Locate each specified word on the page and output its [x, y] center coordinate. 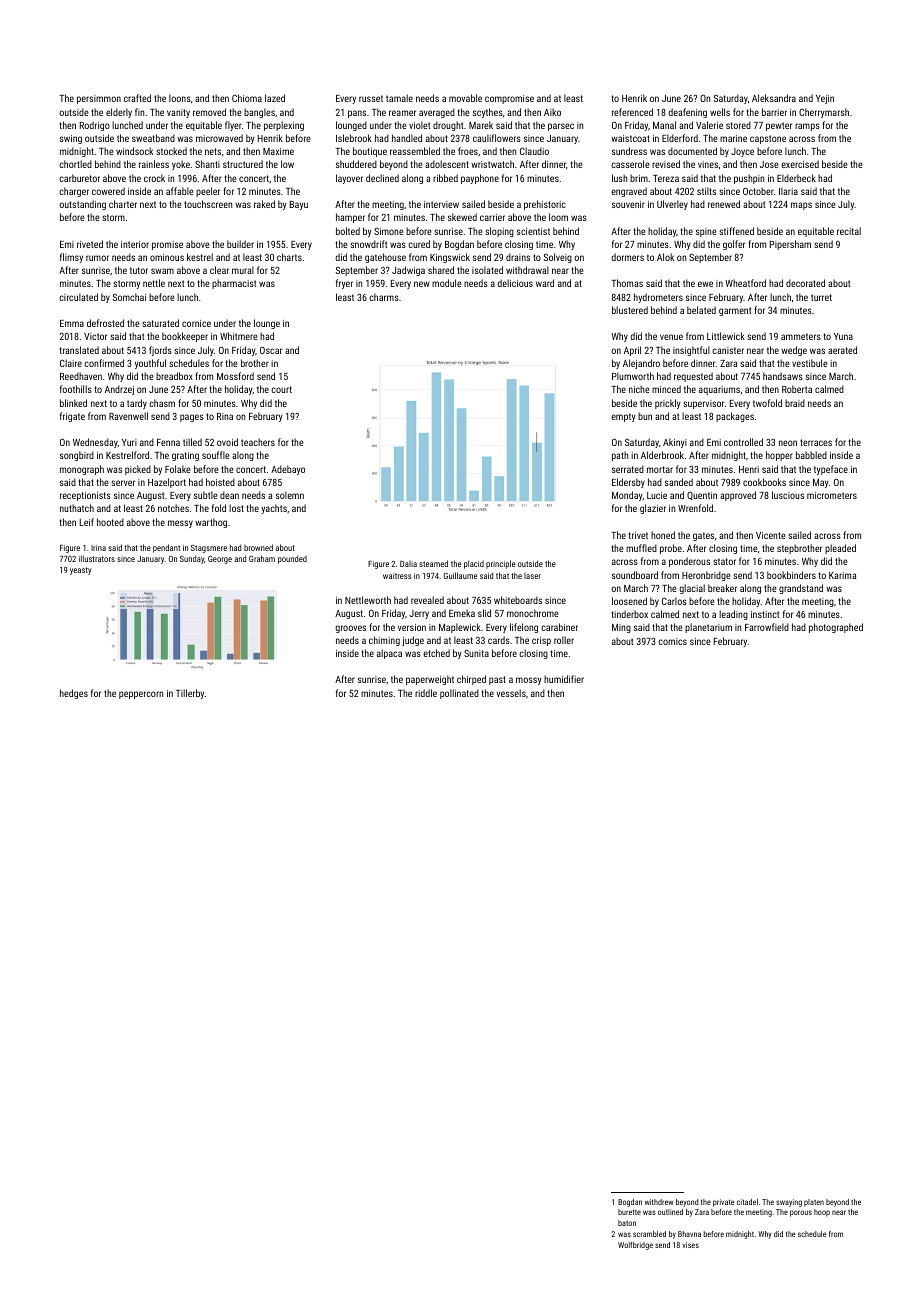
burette [629, 1212]
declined [382, 178]
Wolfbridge [635, 1246]
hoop [822, 1213]
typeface [831, 470]
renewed [724, 204]
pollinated [459, 694]
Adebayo [288, 470]
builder [240, 244]
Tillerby [190, 694]
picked [138, 470]
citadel [747, 1202]
